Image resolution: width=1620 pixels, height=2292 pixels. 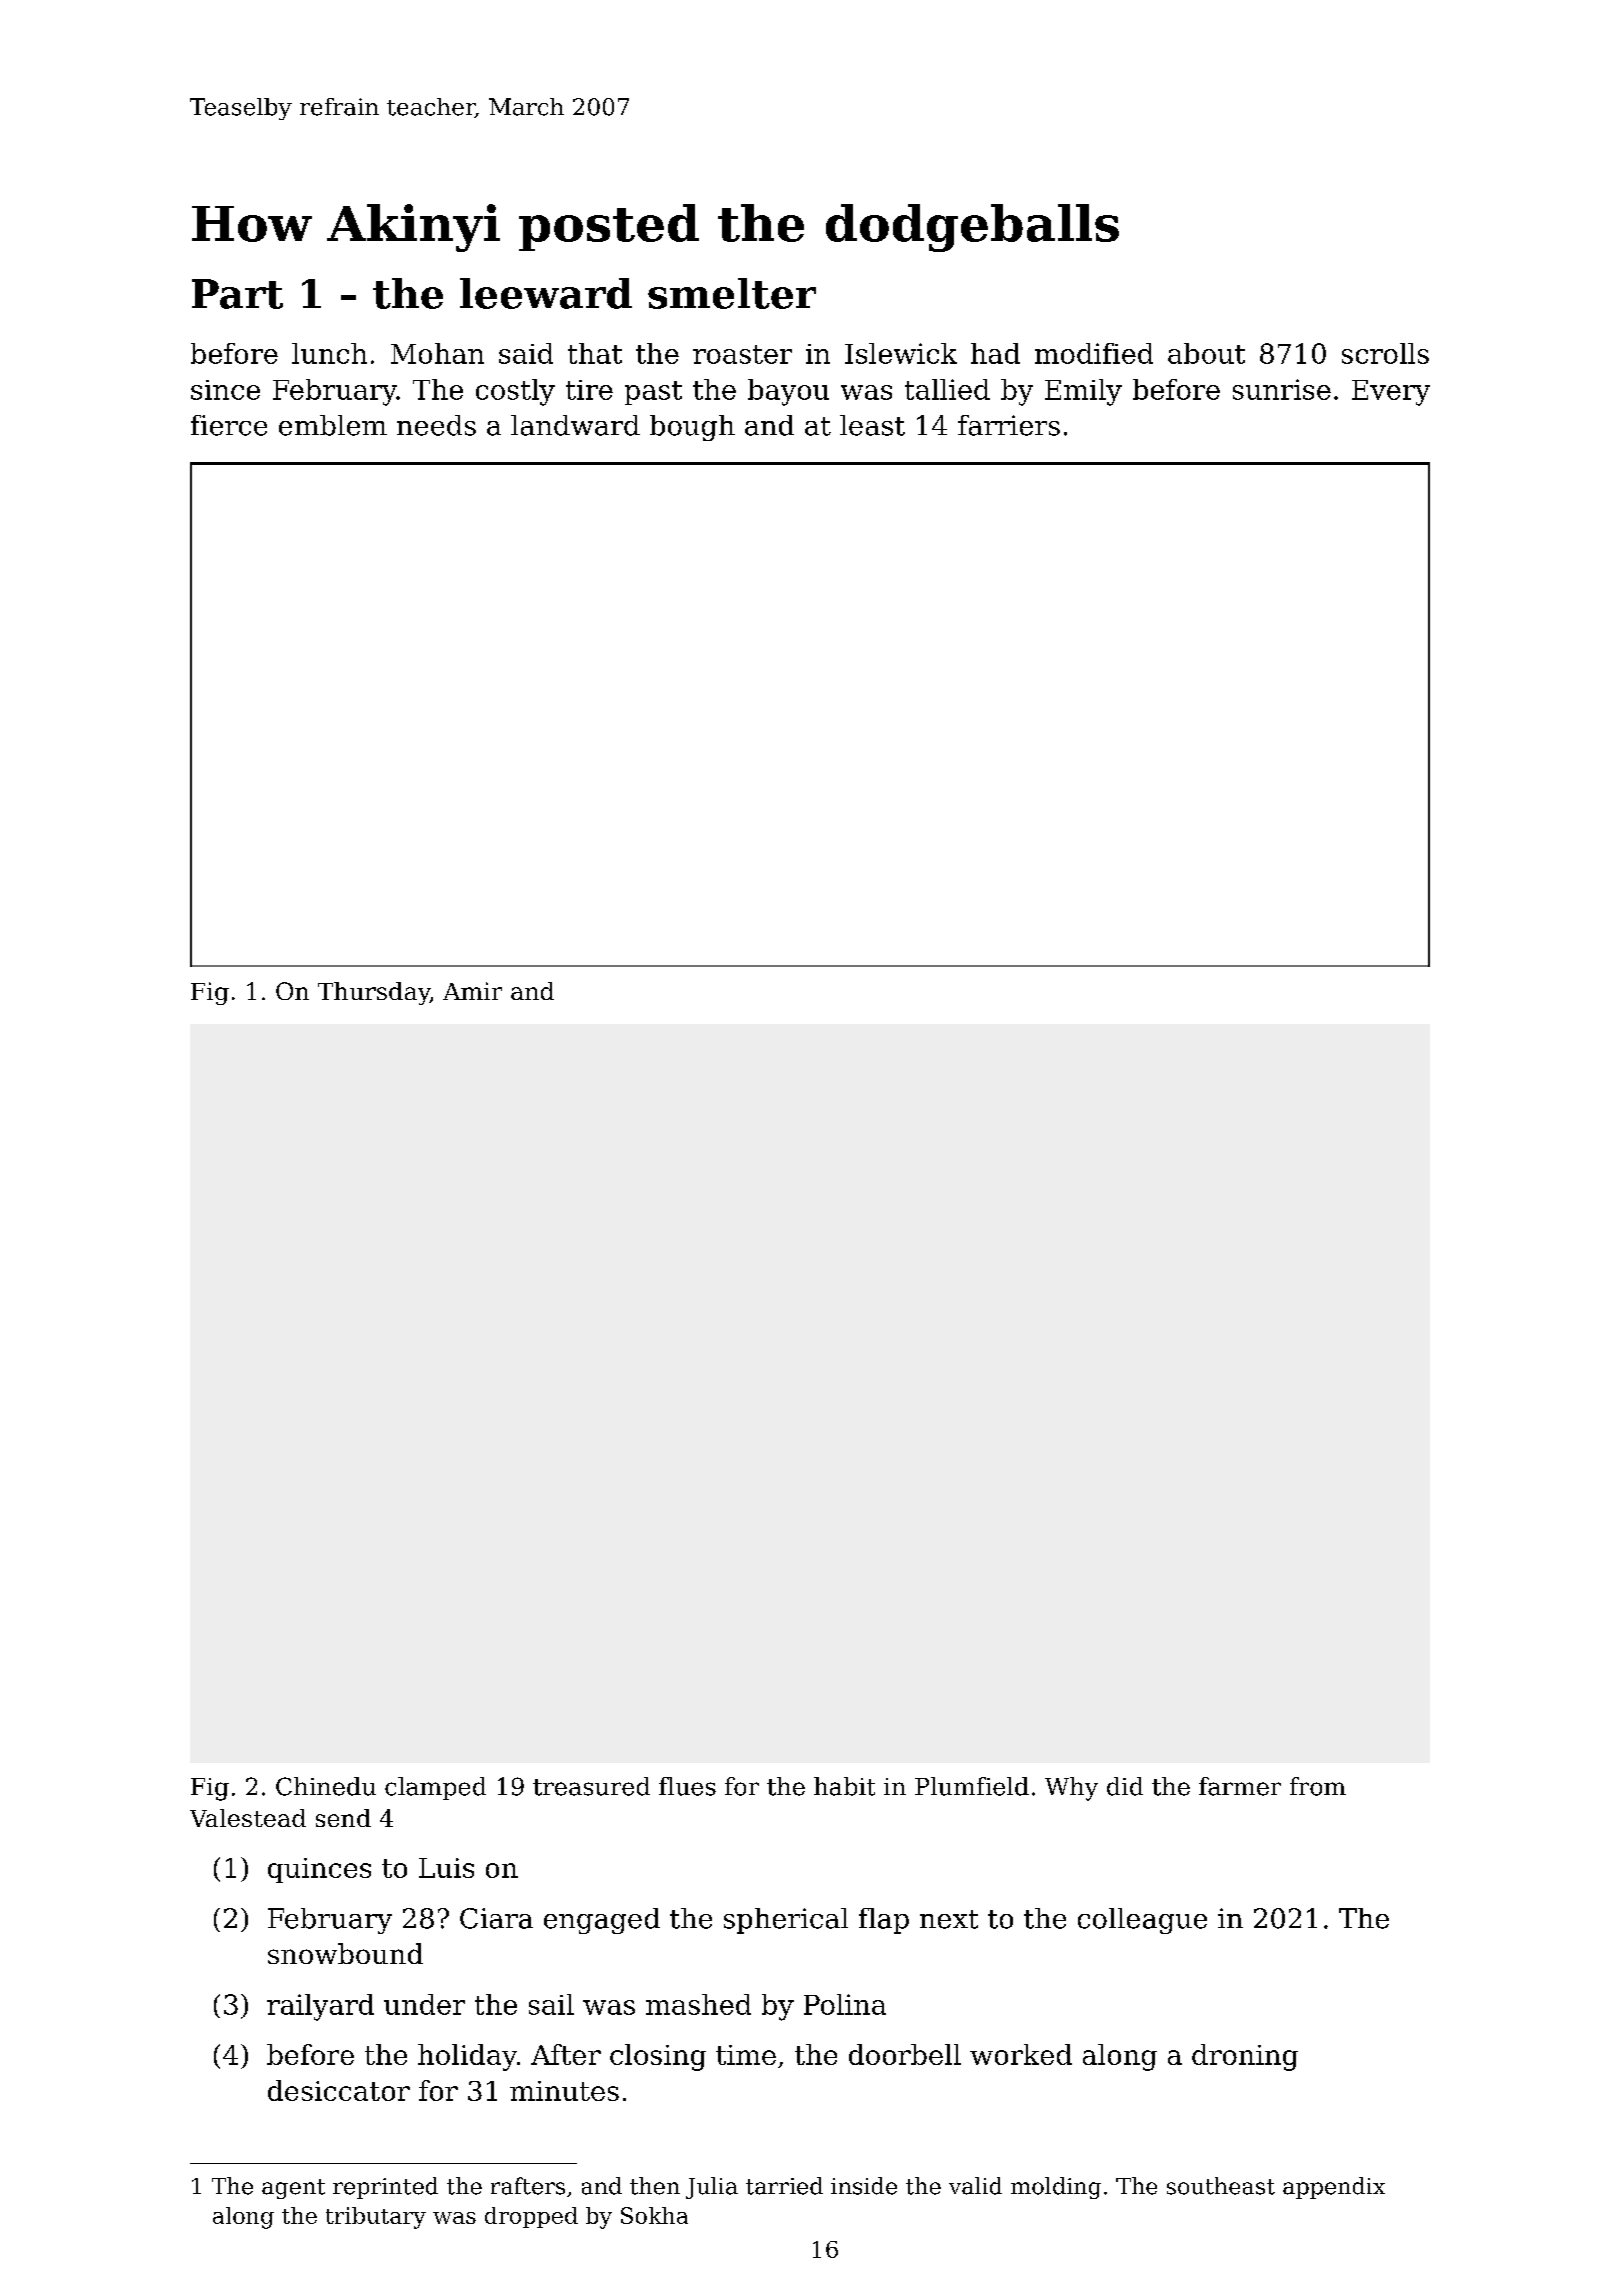 I want to click on sunrise, so click(x=1282, y=389).
